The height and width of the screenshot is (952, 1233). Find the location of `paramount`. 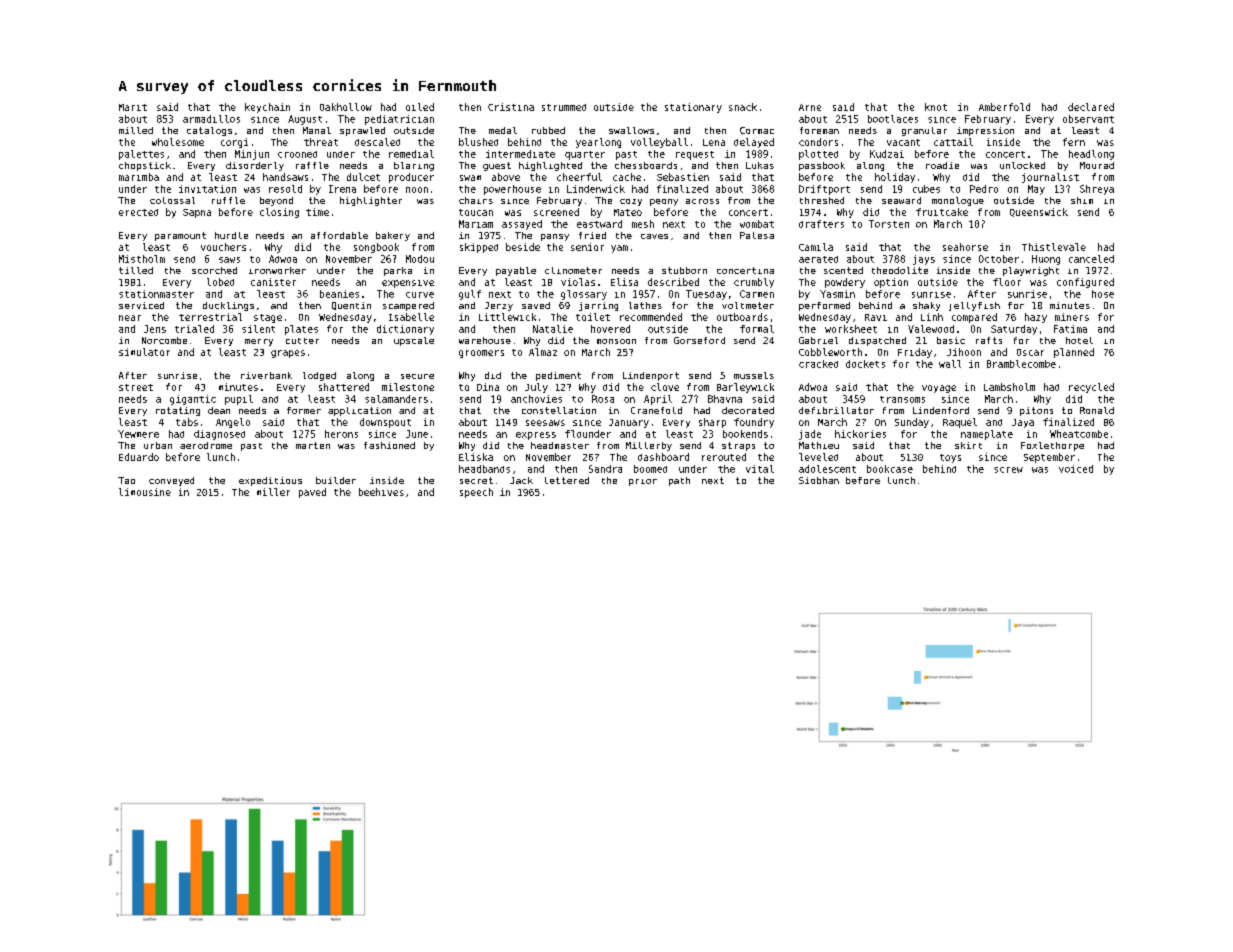

paramount is located at coordinates (180, 236).
